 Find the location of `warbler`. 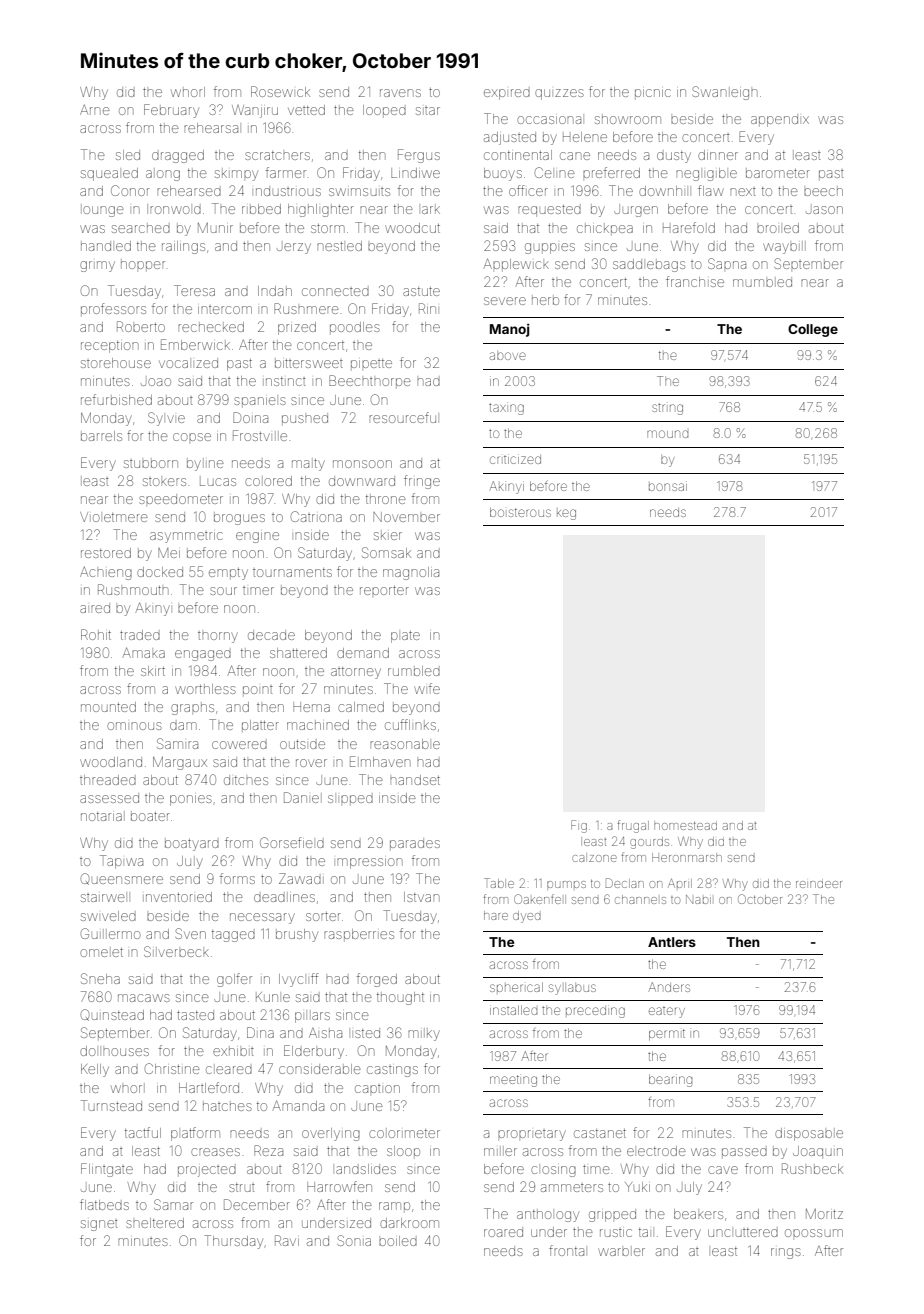

warbler is located at coordinates (621, 1252).
